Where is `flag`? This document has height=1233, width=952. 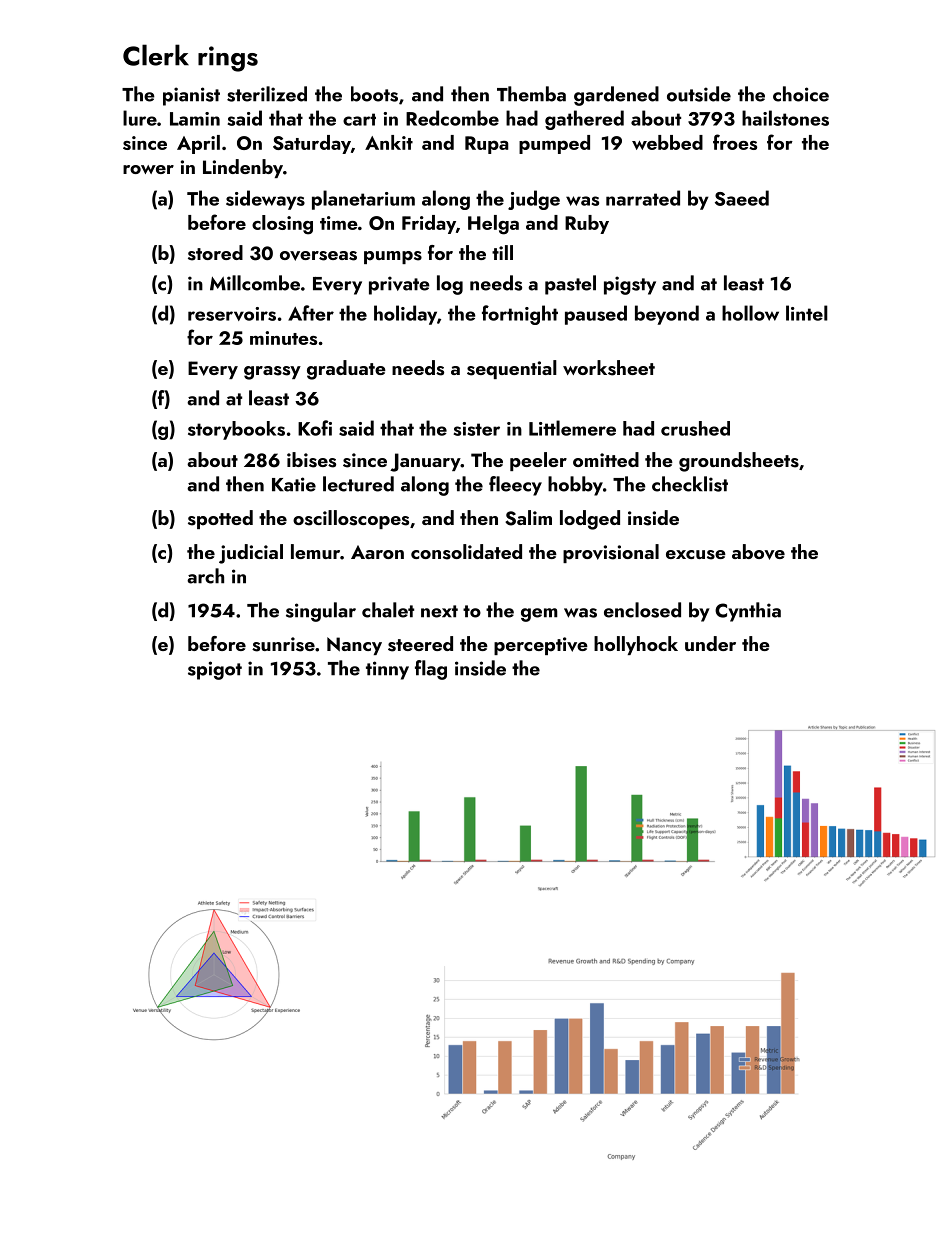
flag is located at coordinates (431, 670).
